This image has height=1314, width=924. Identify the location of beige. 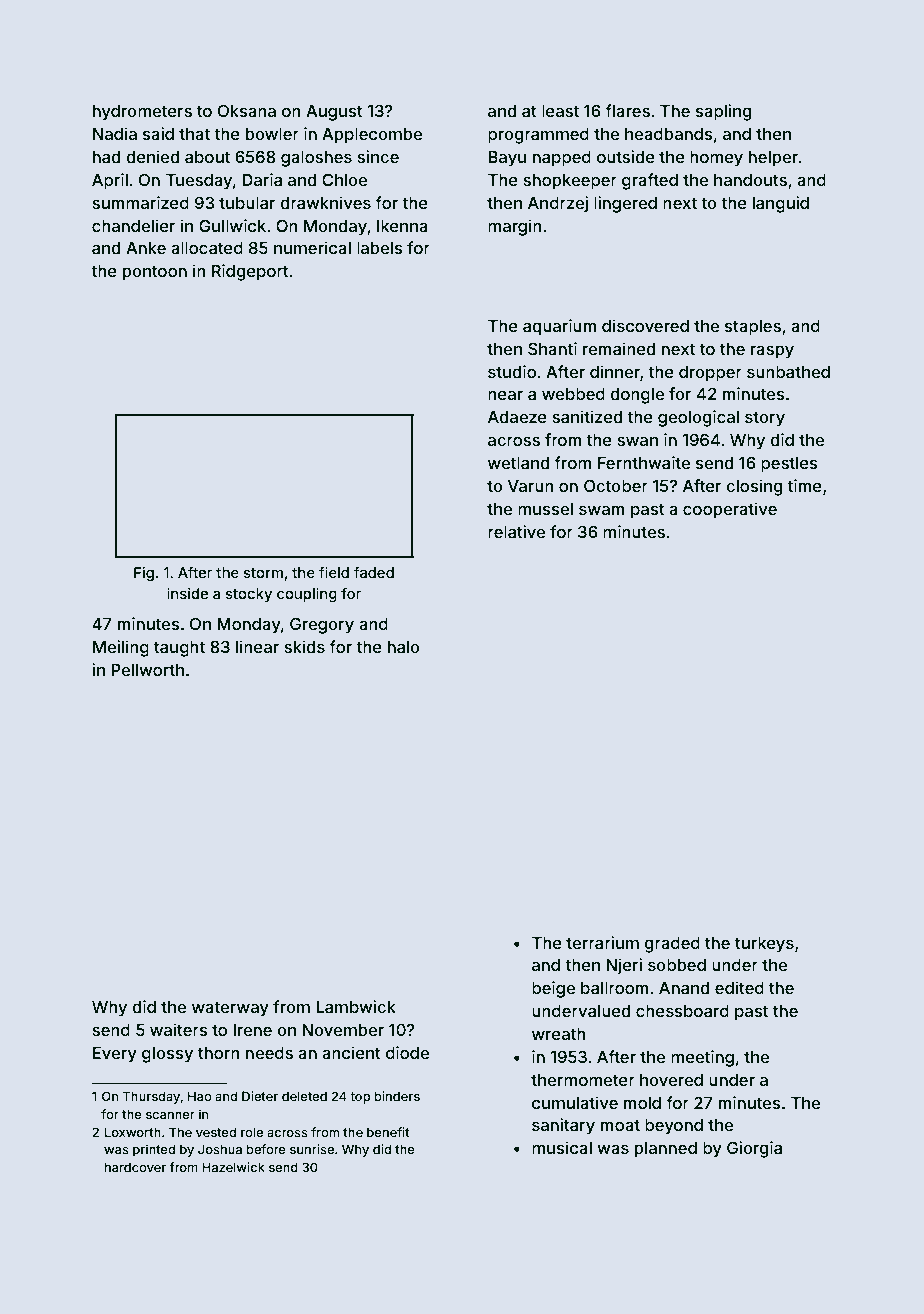
(553, 989).
